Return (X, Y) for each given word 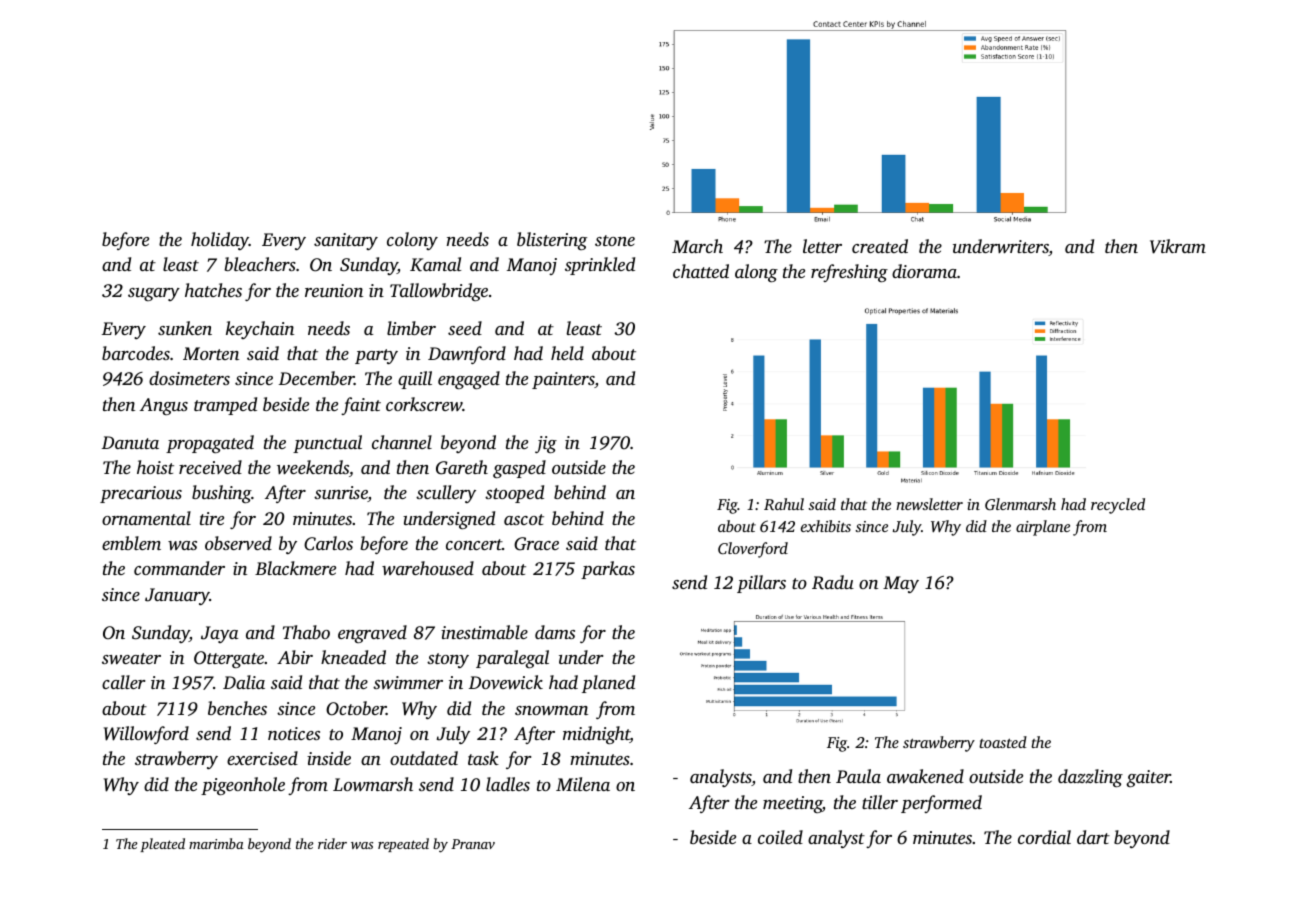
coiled (780, 837)
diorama (924, 271)
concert (474, 544)
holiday (220, 241)
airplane (1043, 528)
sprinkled (600, 266)
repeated (403, 845)
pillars (761, 584)
